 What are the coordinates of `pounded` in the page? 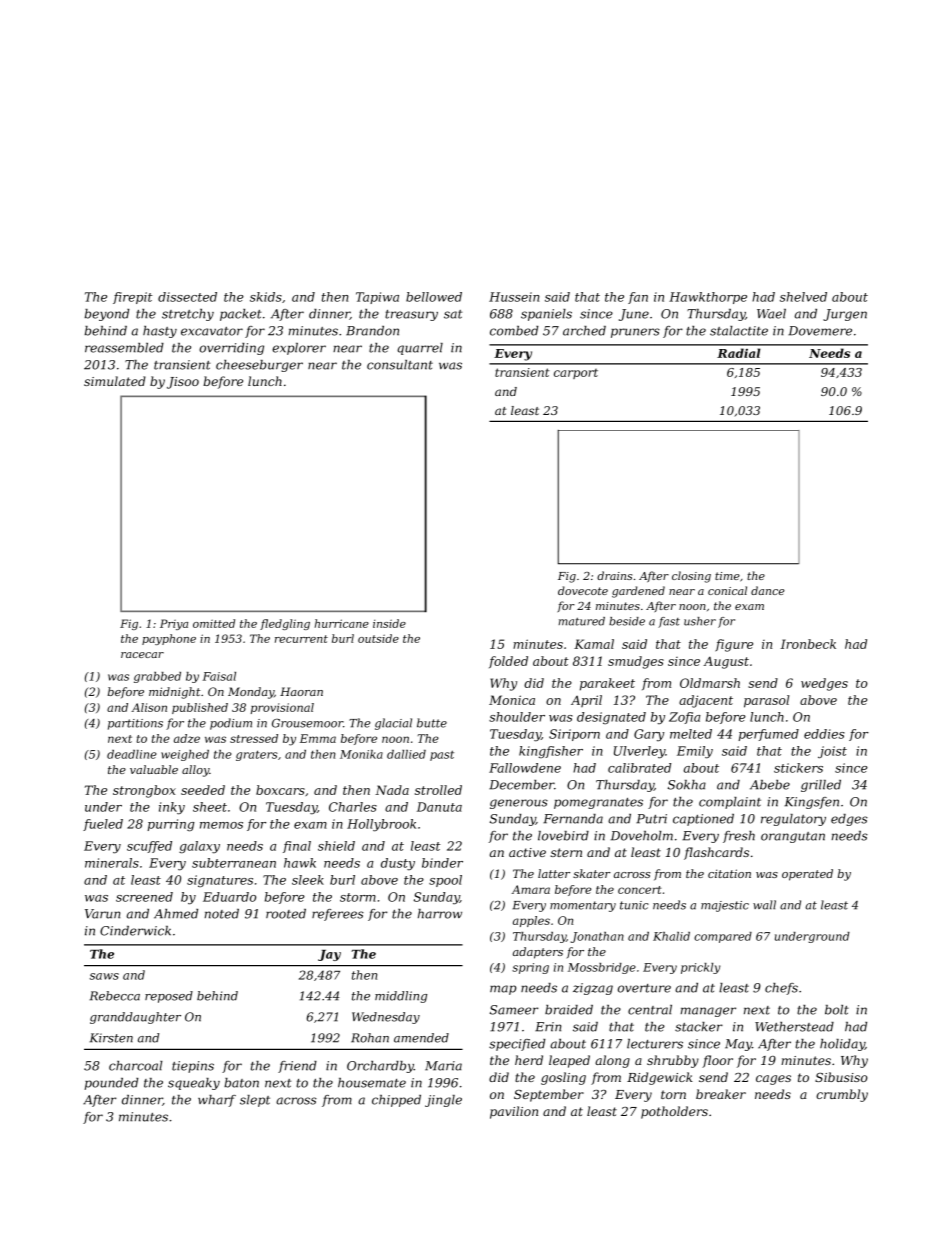 It's located at (111, 1084).
